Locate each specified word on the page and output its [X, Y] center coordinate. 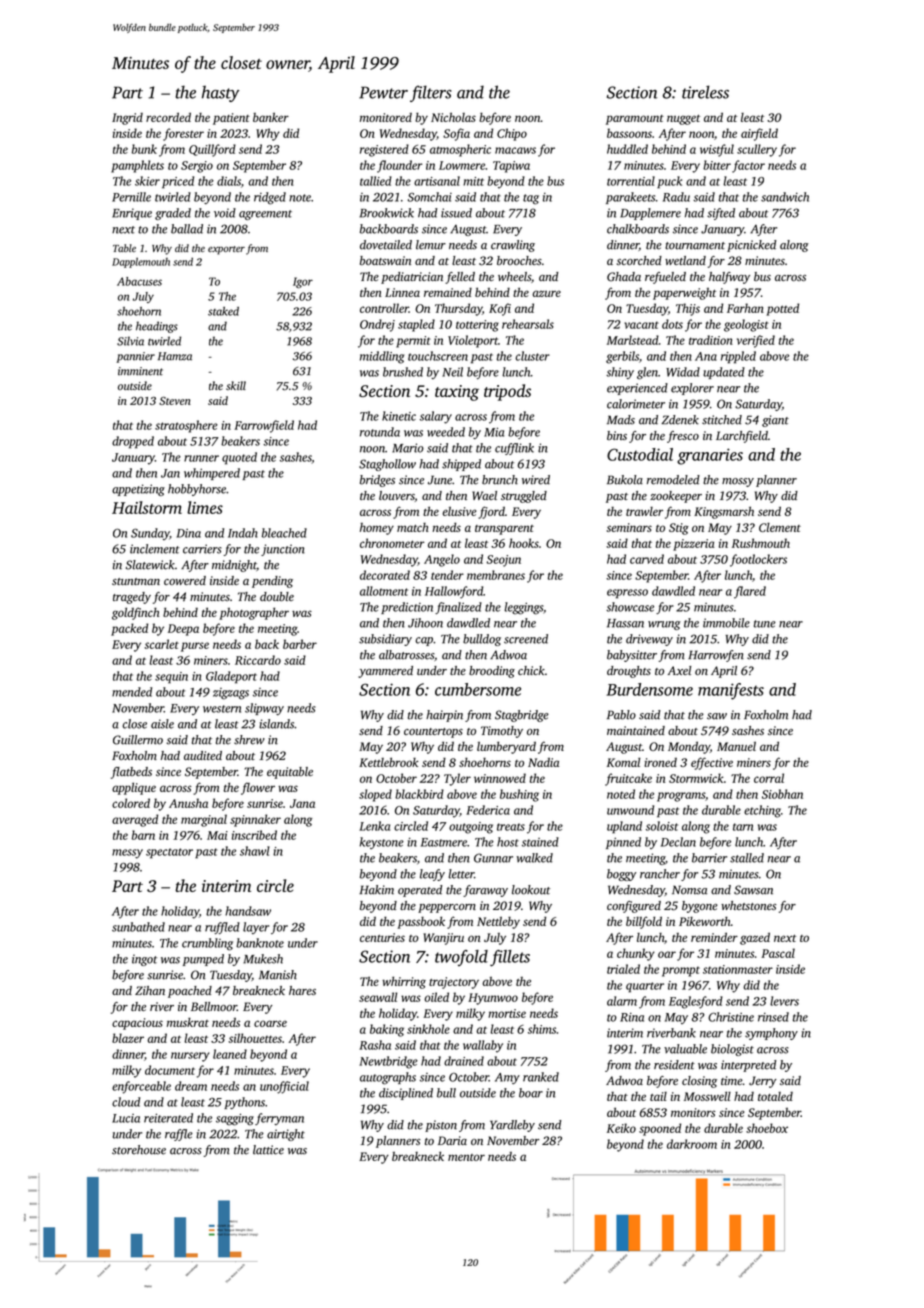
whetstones [748, 905]
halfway [729, 278]
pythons [244, 1103]
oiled [436, 997]
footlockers [758, 560]
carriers [202, 549]
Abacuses [139, 281]
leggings [523, 608]
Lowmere [462, 165]
